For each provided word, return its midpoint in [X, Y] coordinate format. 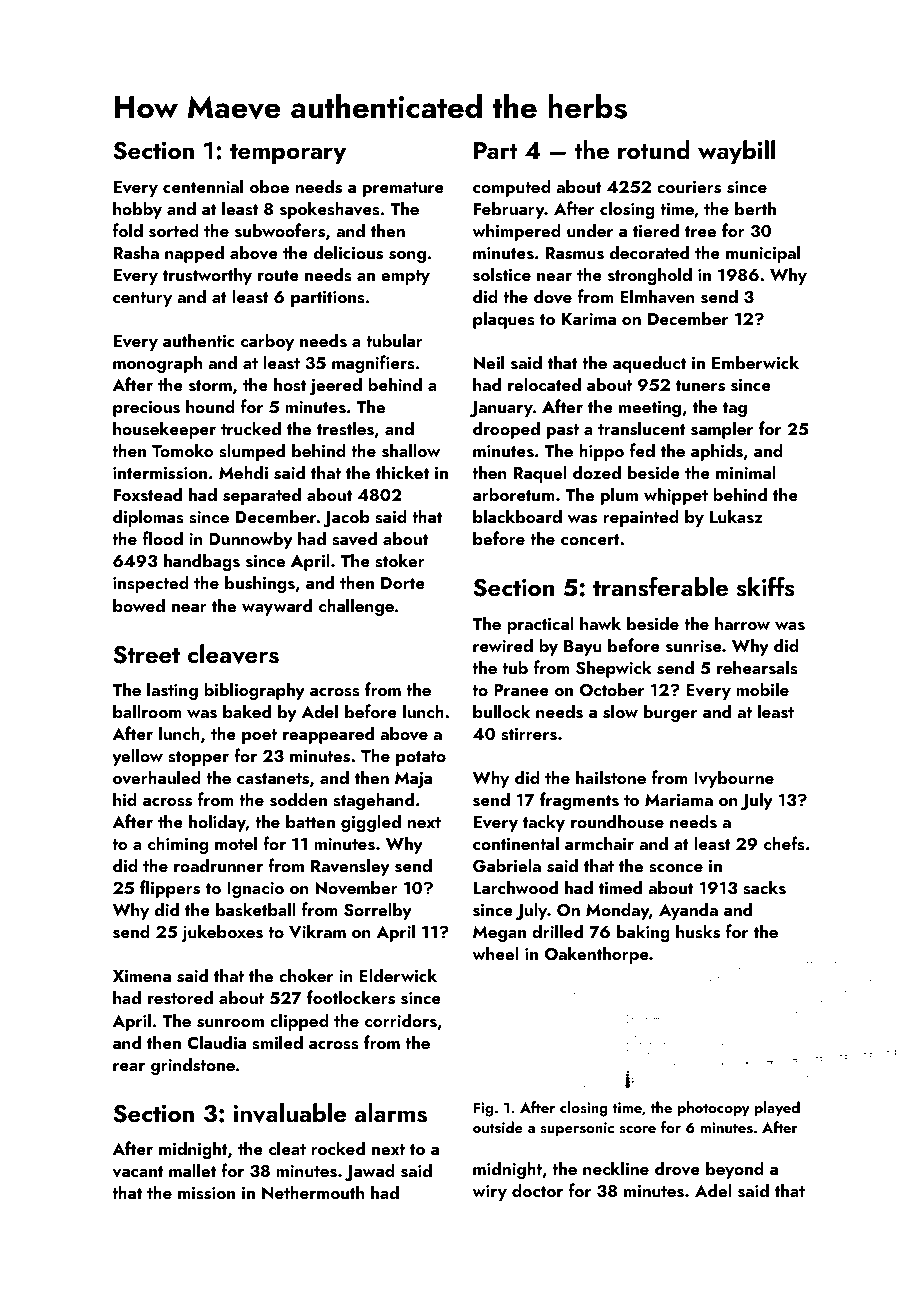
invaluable [289, 1113]
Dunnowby [251, 540]
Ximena [142, 976]
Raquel [540, 474]
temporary [288, 154]
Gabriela [507, 865]
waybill [736, 152]
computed [512, 188]
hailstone [611, 777]
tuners [700, 386]
